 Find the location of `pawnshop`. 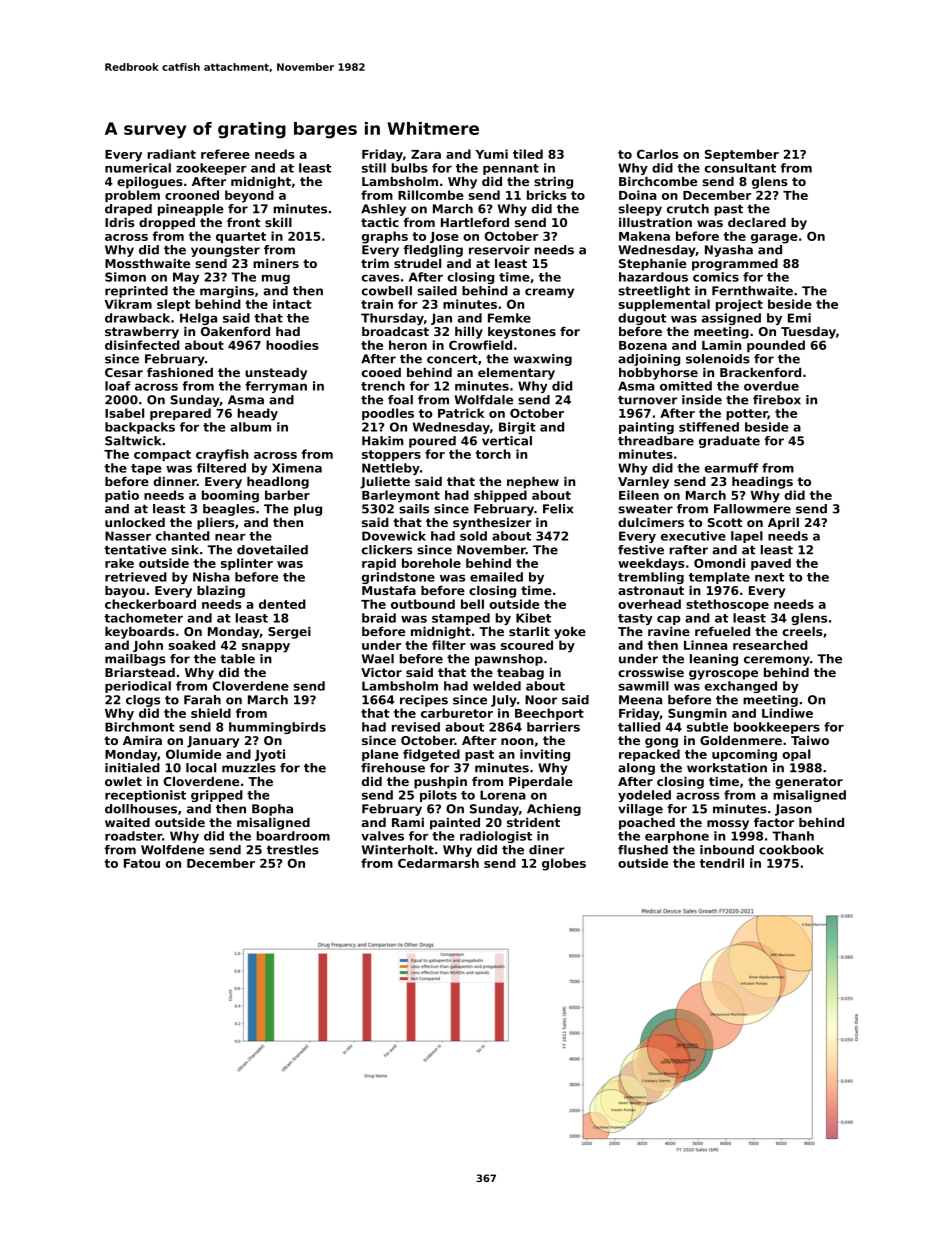

pawnshop is located at coordinates (509, 660).
